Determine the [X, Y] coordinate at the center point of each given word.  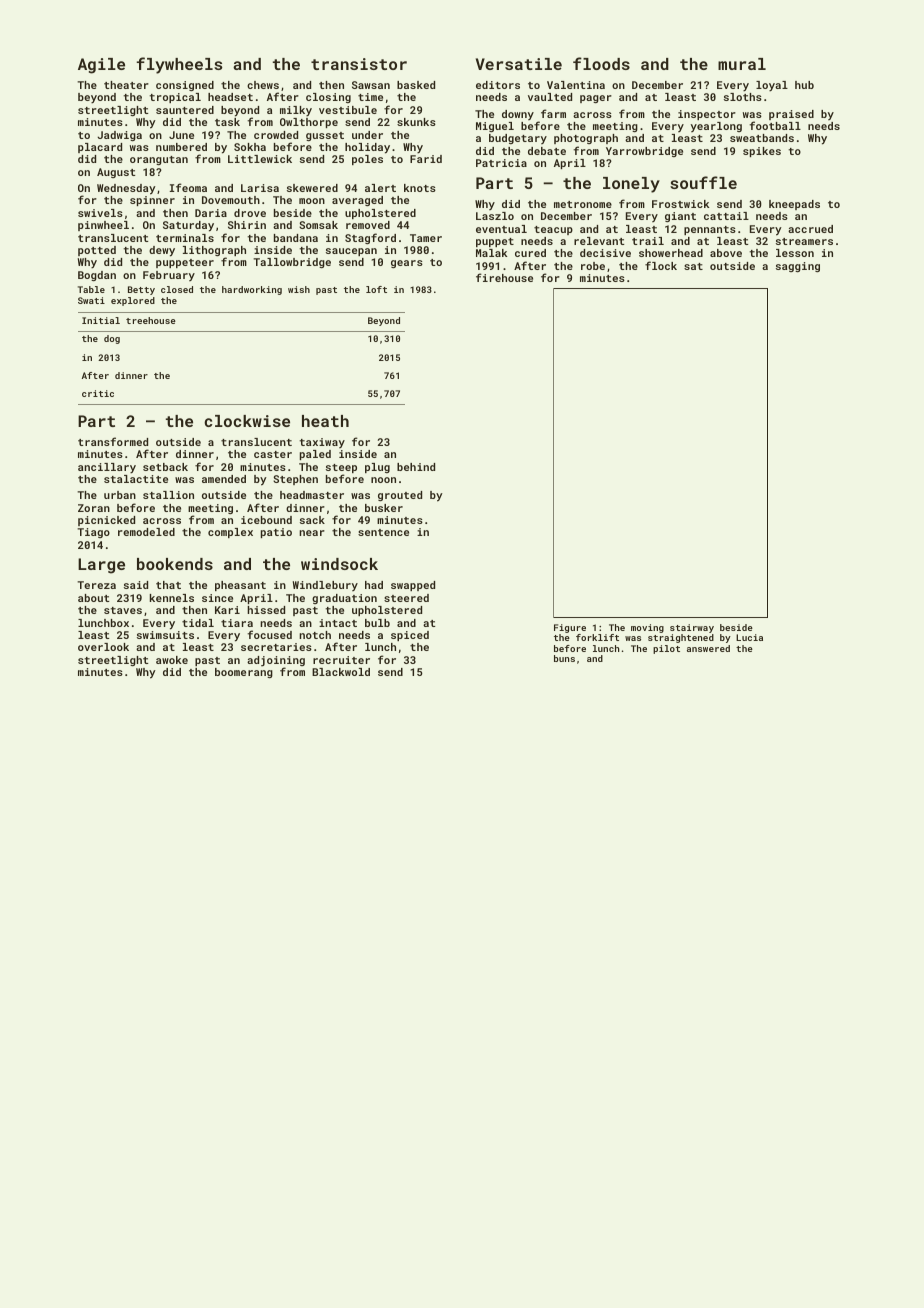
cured [530, 253]
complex [230, 533]
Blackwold [341, 672]
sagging [798, 267]
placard [100, 148]
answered [708, 648]
